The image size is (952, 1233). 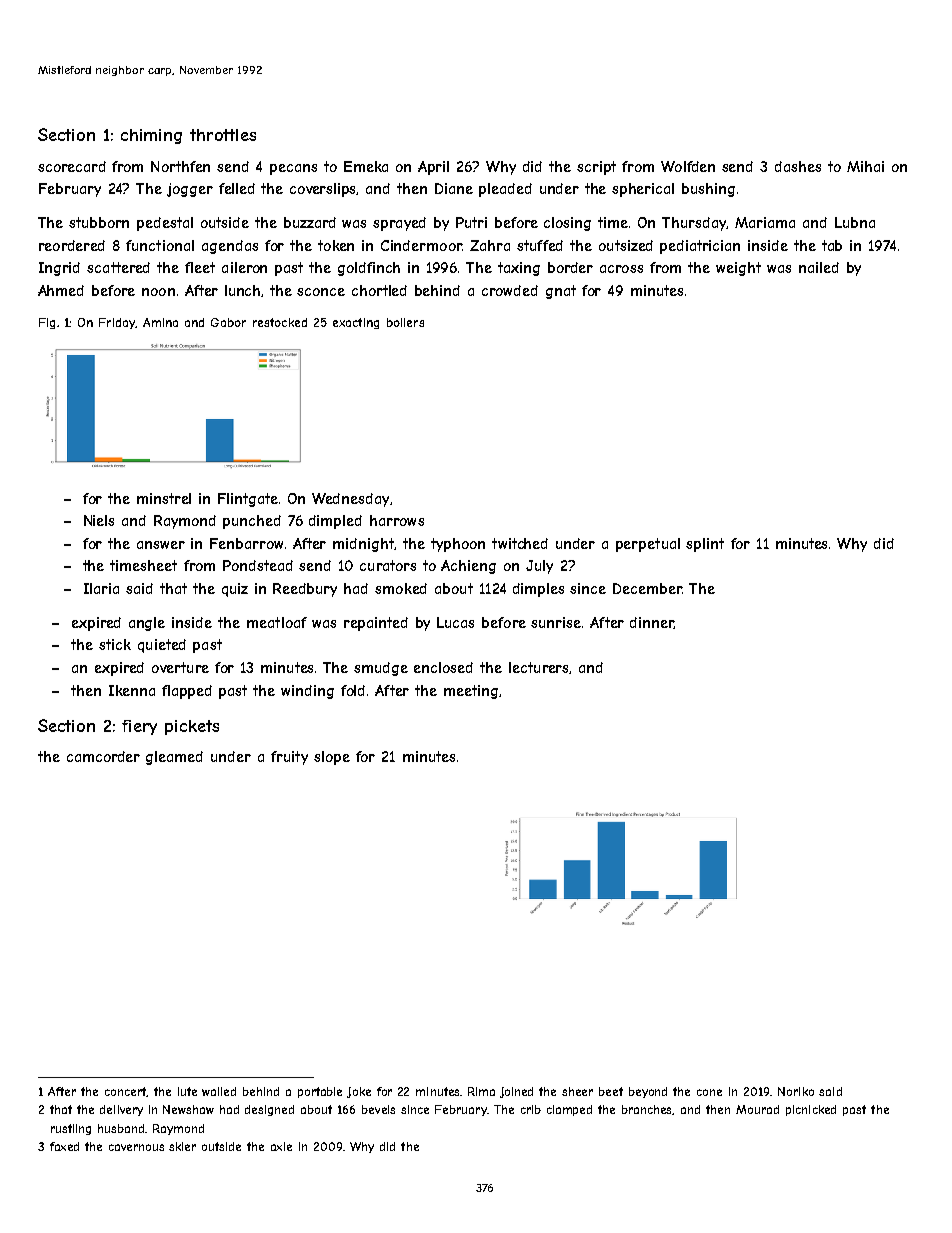 I want to click on script, so click(x=596, y=168).
